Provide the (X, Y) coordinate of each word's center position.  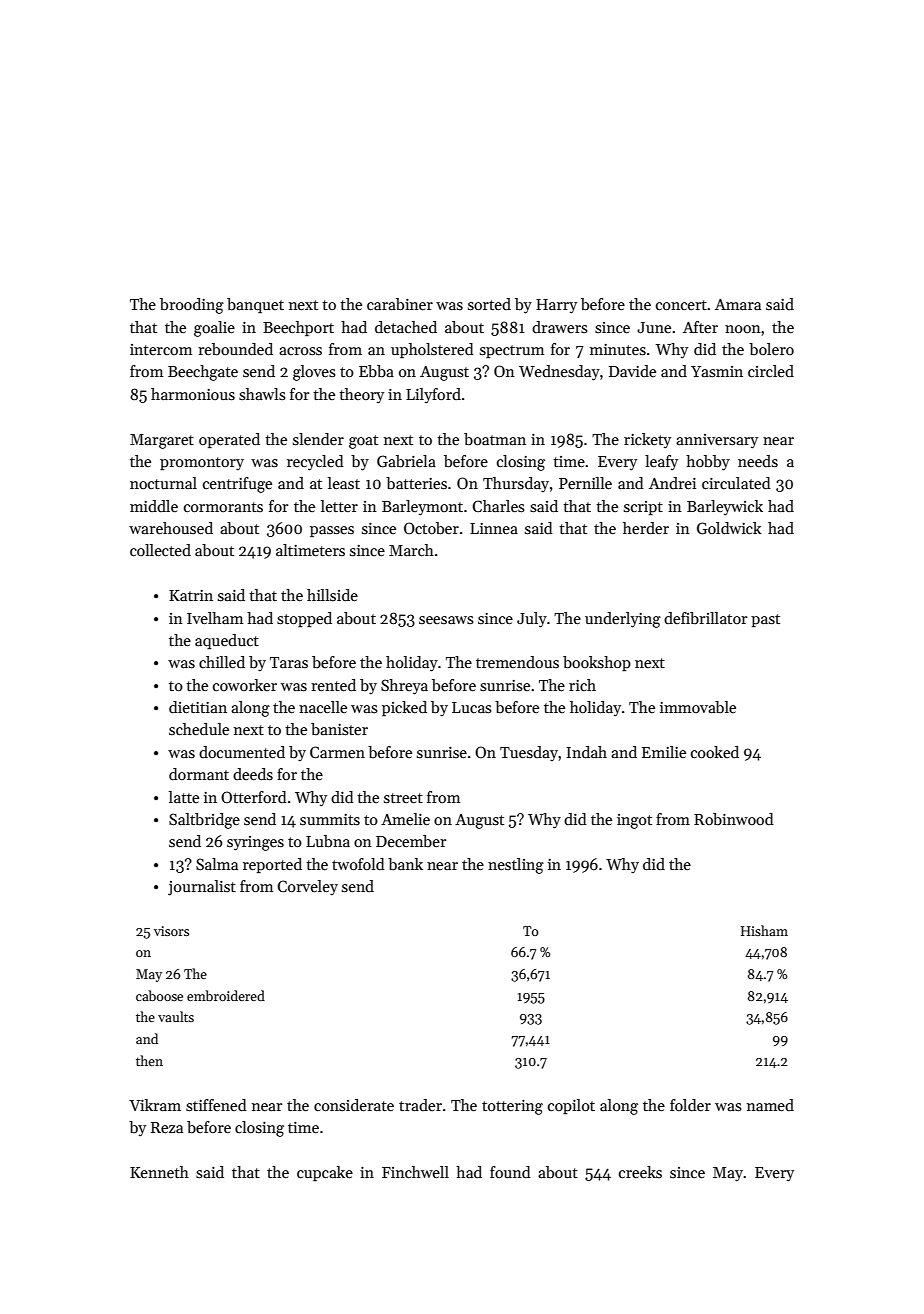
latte (184, 797)
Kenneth (159, 1172)
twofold (358, 864)
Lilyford (433, 396)
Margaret (162, 441)
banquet (255, 305)
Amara (738, 304)
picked (404, 708)
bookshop (597, 663)
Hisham (764, 930)
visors (171, 931)
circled (771, 371)
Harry (556, 306)
